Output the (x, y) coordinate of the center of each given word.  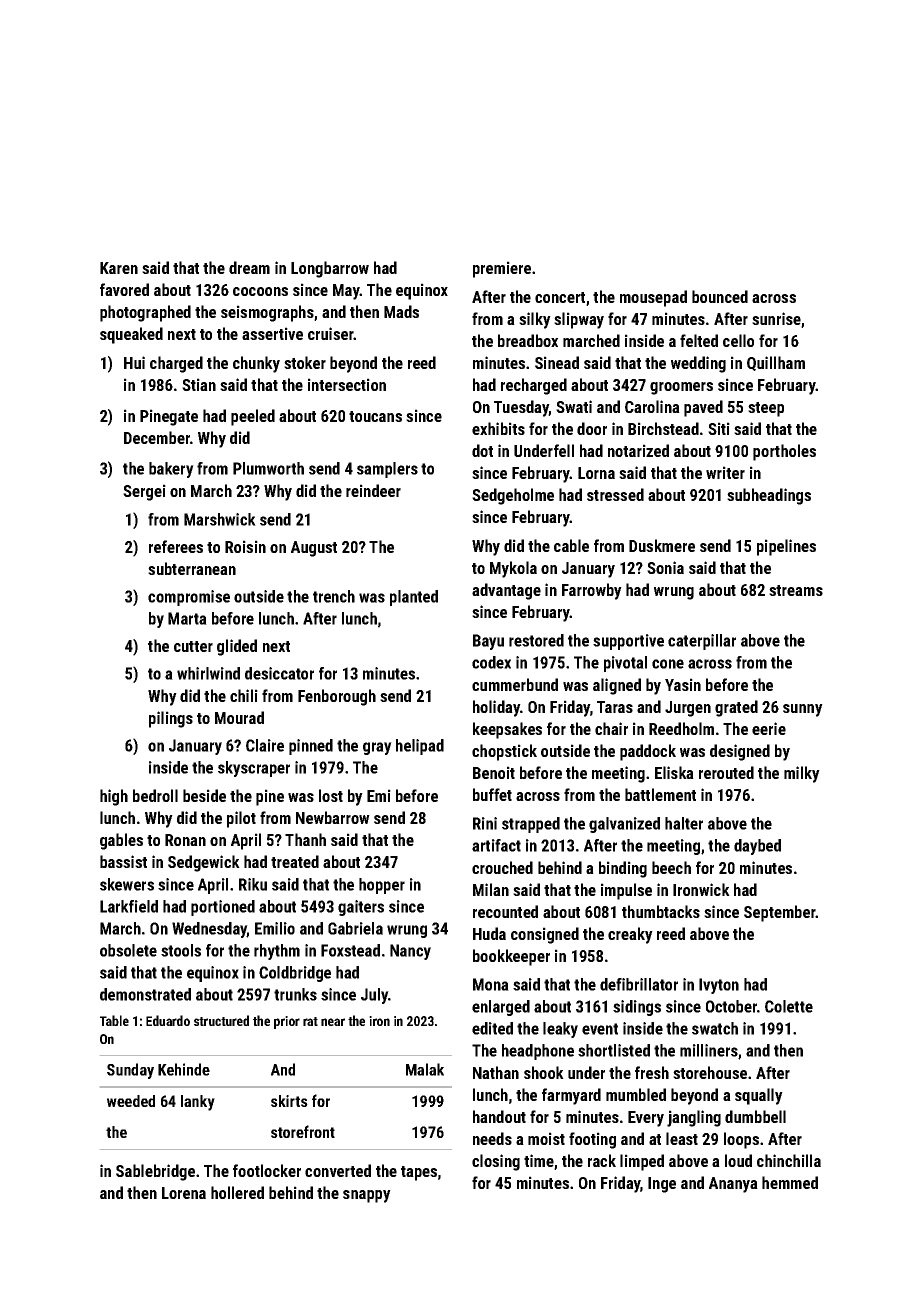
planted (414, 598)
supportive (628, 642)
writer (725, 472)
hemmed (790, 1182)
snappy (367, 1196)
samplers (387, 470)
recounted (505, 911)
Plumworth (268, 468)
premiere (502, 269)
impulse (626, 891)
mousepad (653, 298)
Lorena (184, 1193)
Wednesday (209, 930)
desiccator (279, 673)
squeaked (131, 335)
